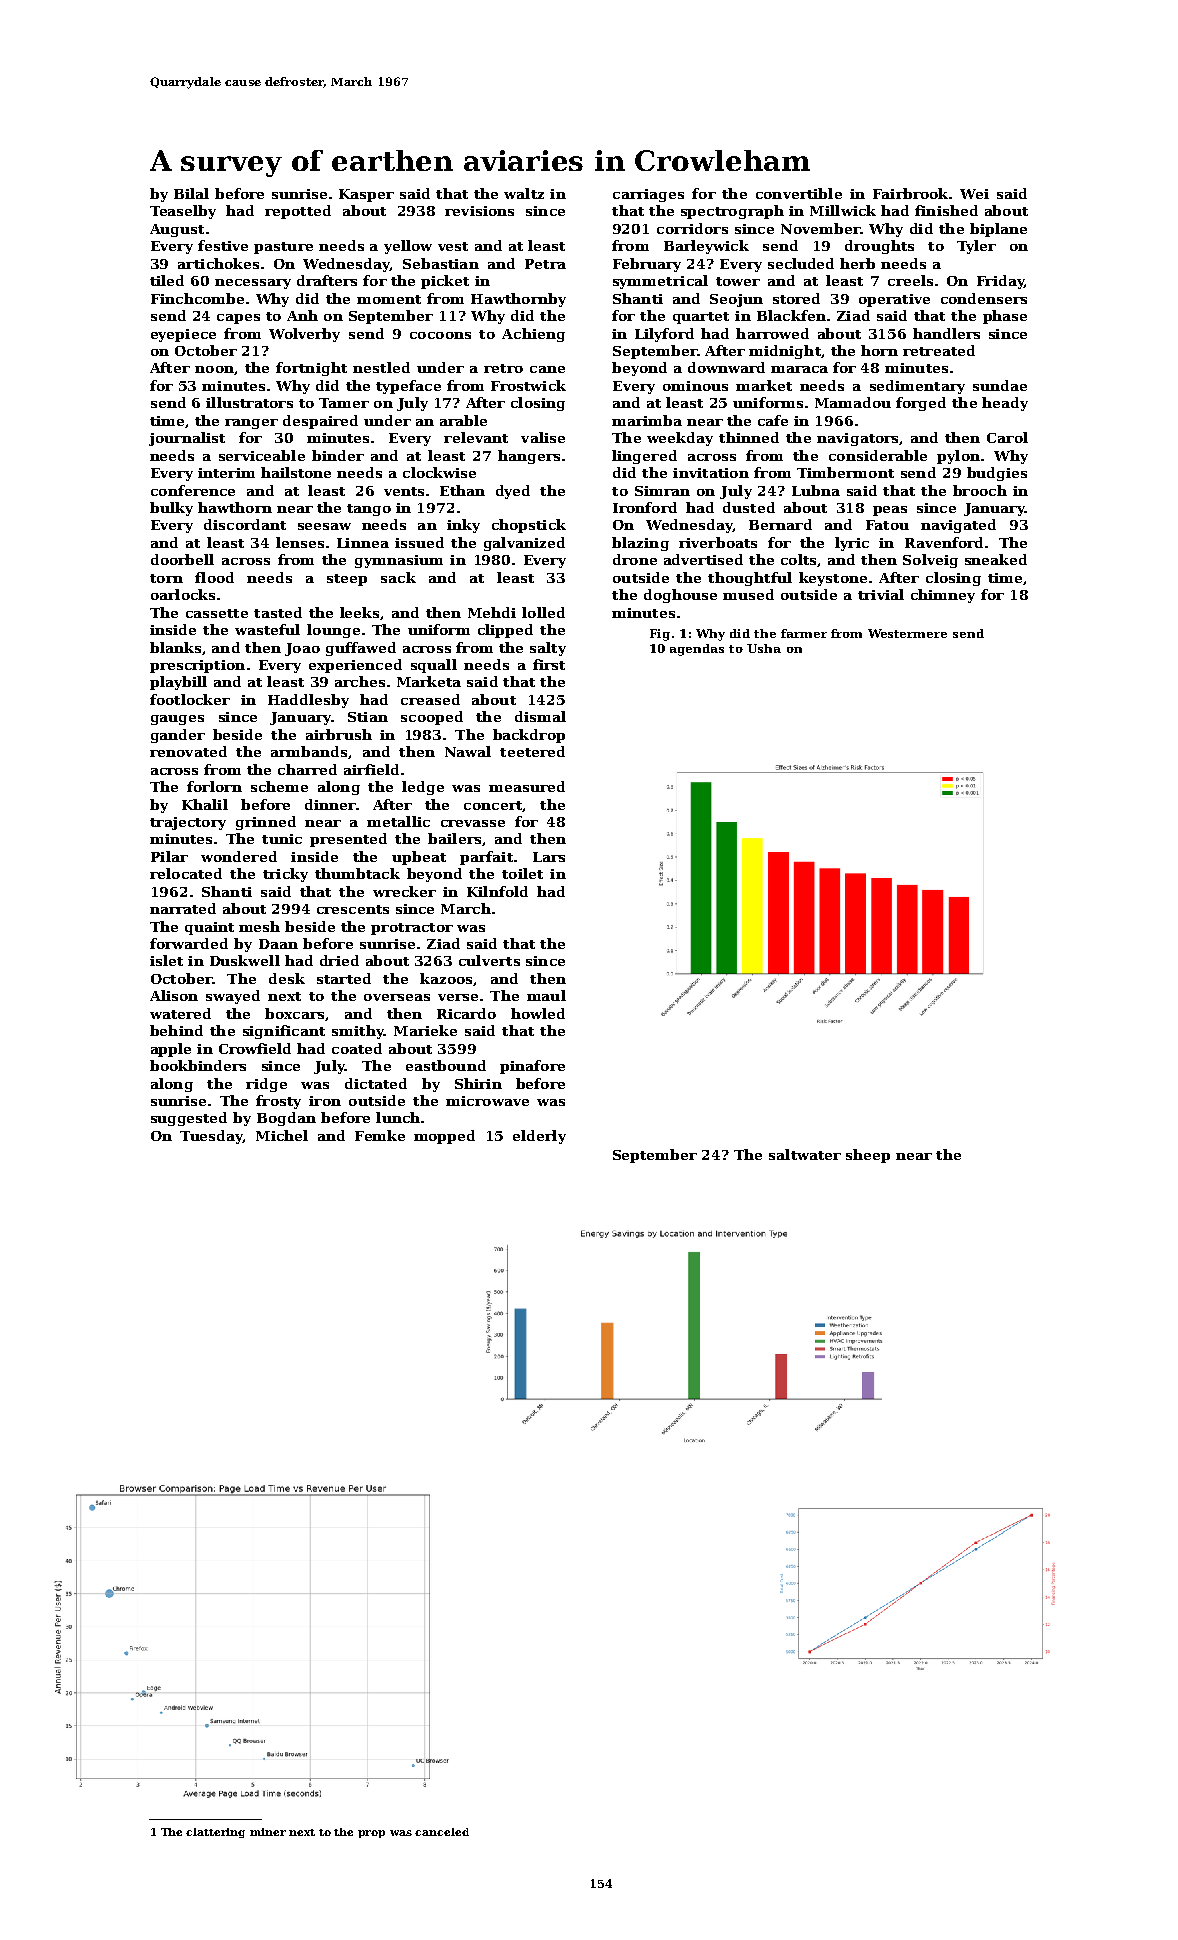  I want to click on Solveig, so click(930, 561).
